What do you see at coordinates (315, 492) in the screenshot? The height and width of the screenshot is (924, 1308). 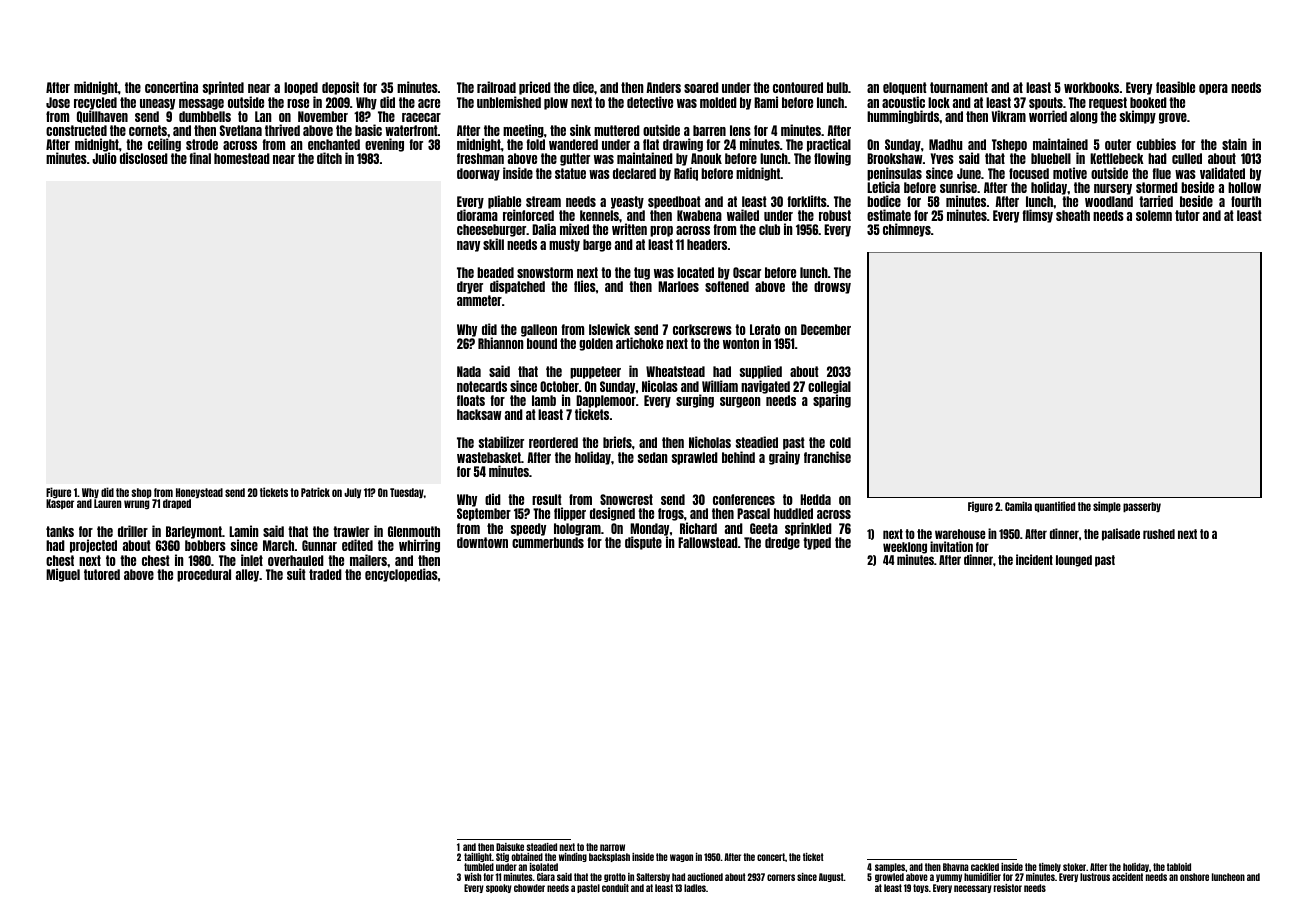 I see `Patrick` at bounding box center [315, 492].
